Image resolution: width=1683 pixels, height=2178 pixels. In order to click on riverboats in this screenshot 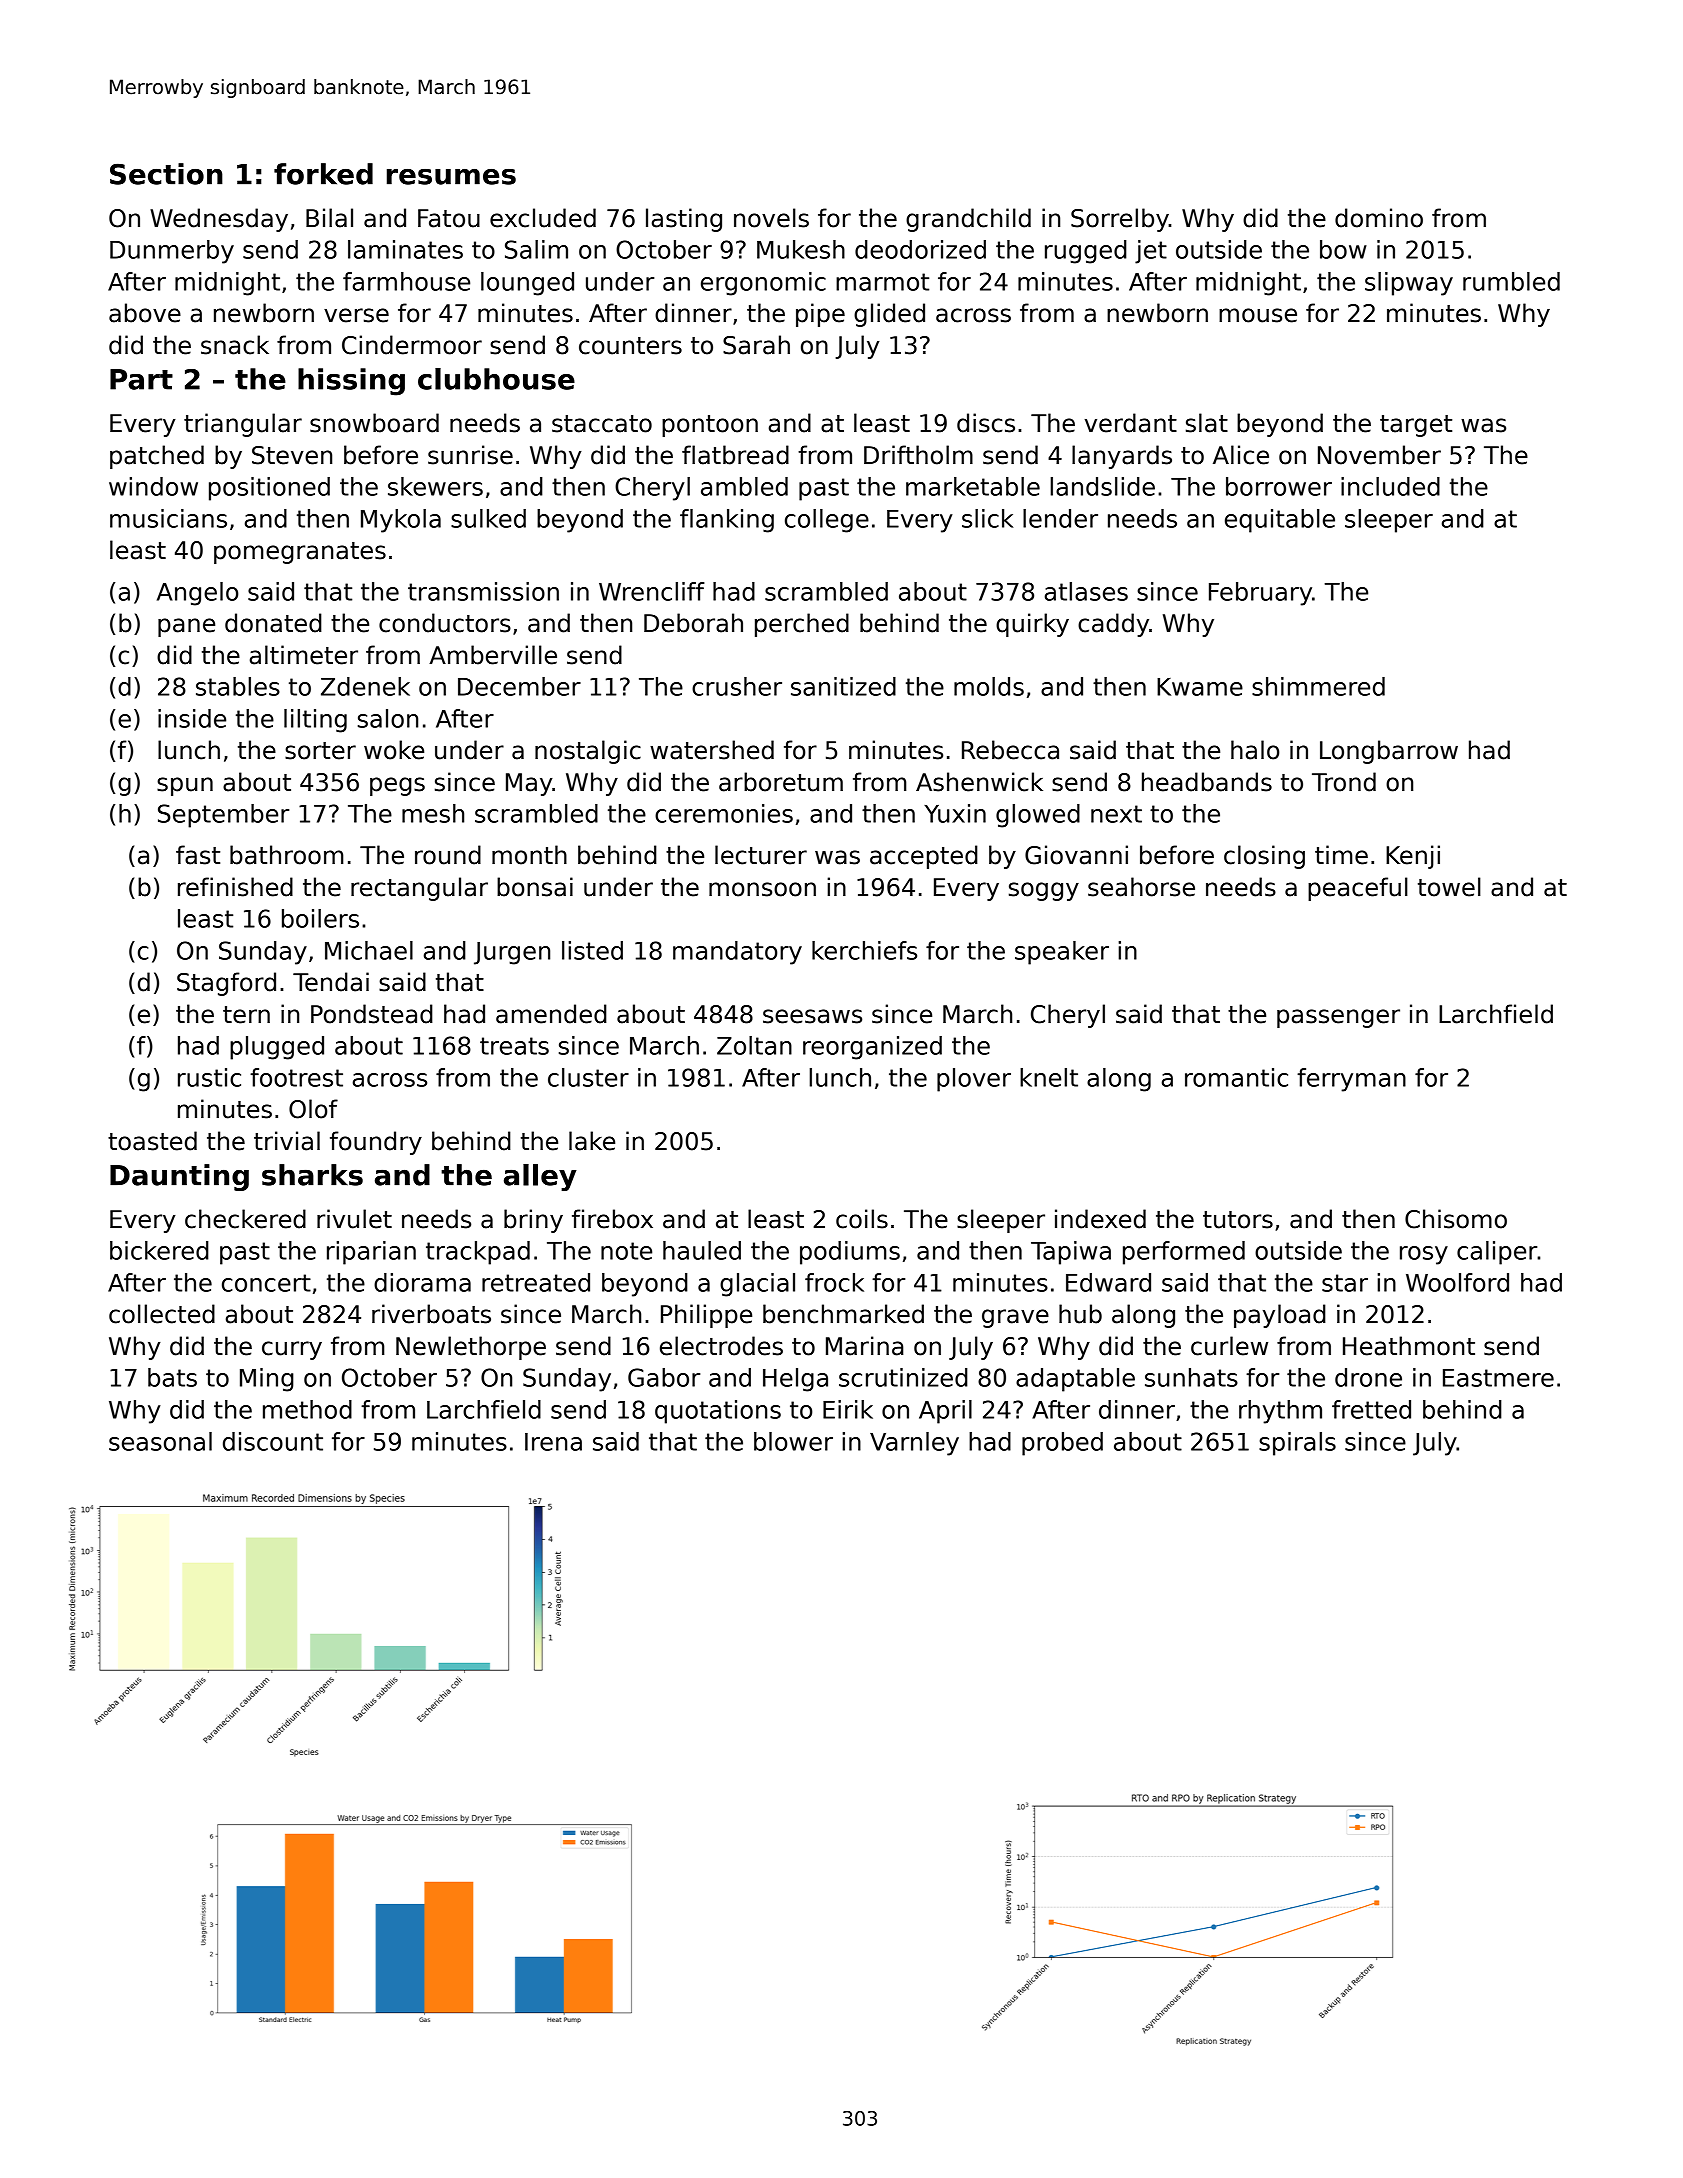, I will do `click(431, 1314)`.
